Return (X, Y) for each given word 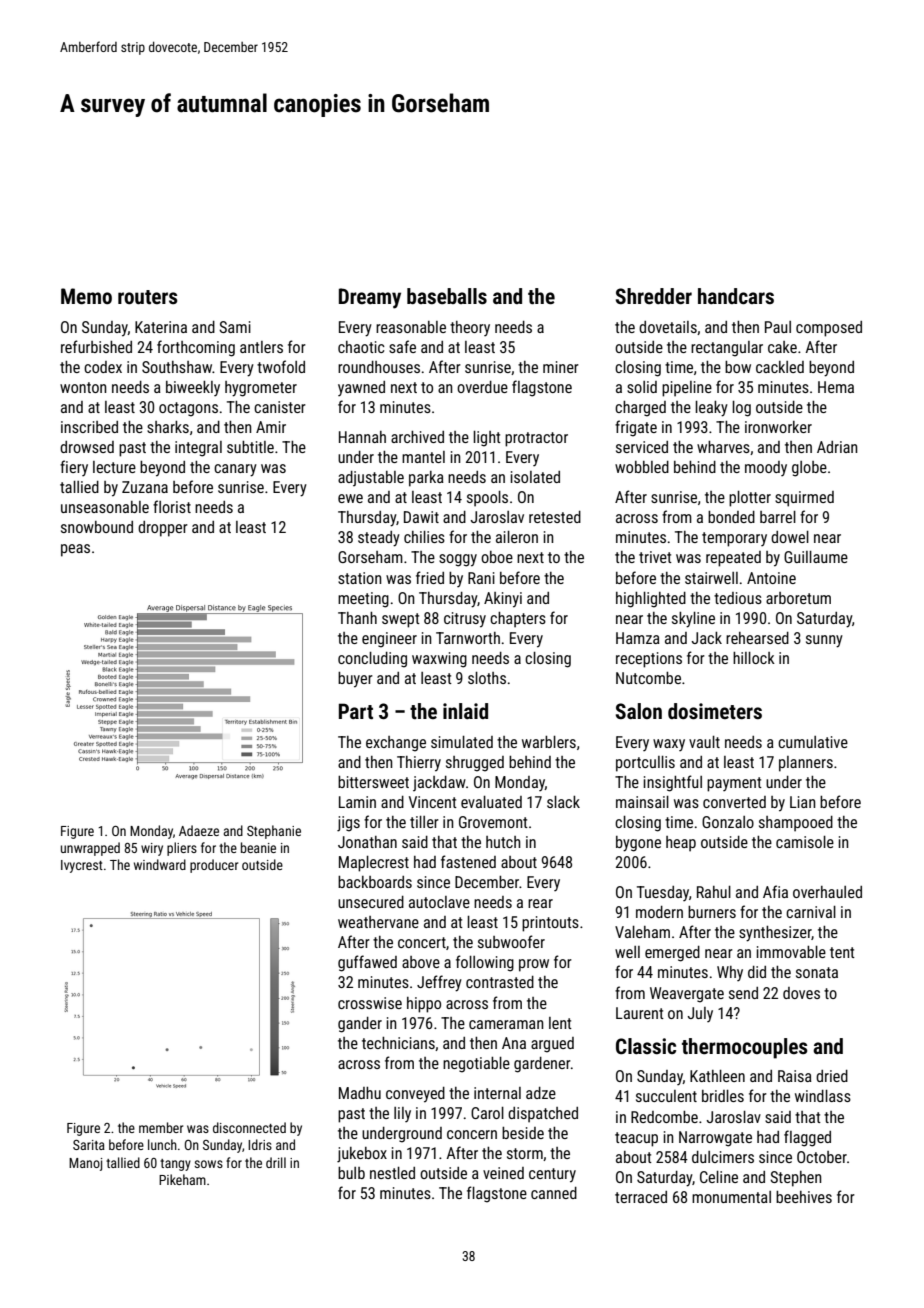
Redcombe (664, 1117)
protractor (536, 439)
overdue (482, 387)
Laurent (640, 1013)
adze (541, 1093)
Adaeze (199, 830)
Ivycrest (82, 866)
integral (198, 449)
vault (704, 742)
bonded (731, 517)
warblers (549, 742)
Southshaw (177, 367)
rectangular (727, 349)
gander (360, 1025)
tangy (175, 1165)
